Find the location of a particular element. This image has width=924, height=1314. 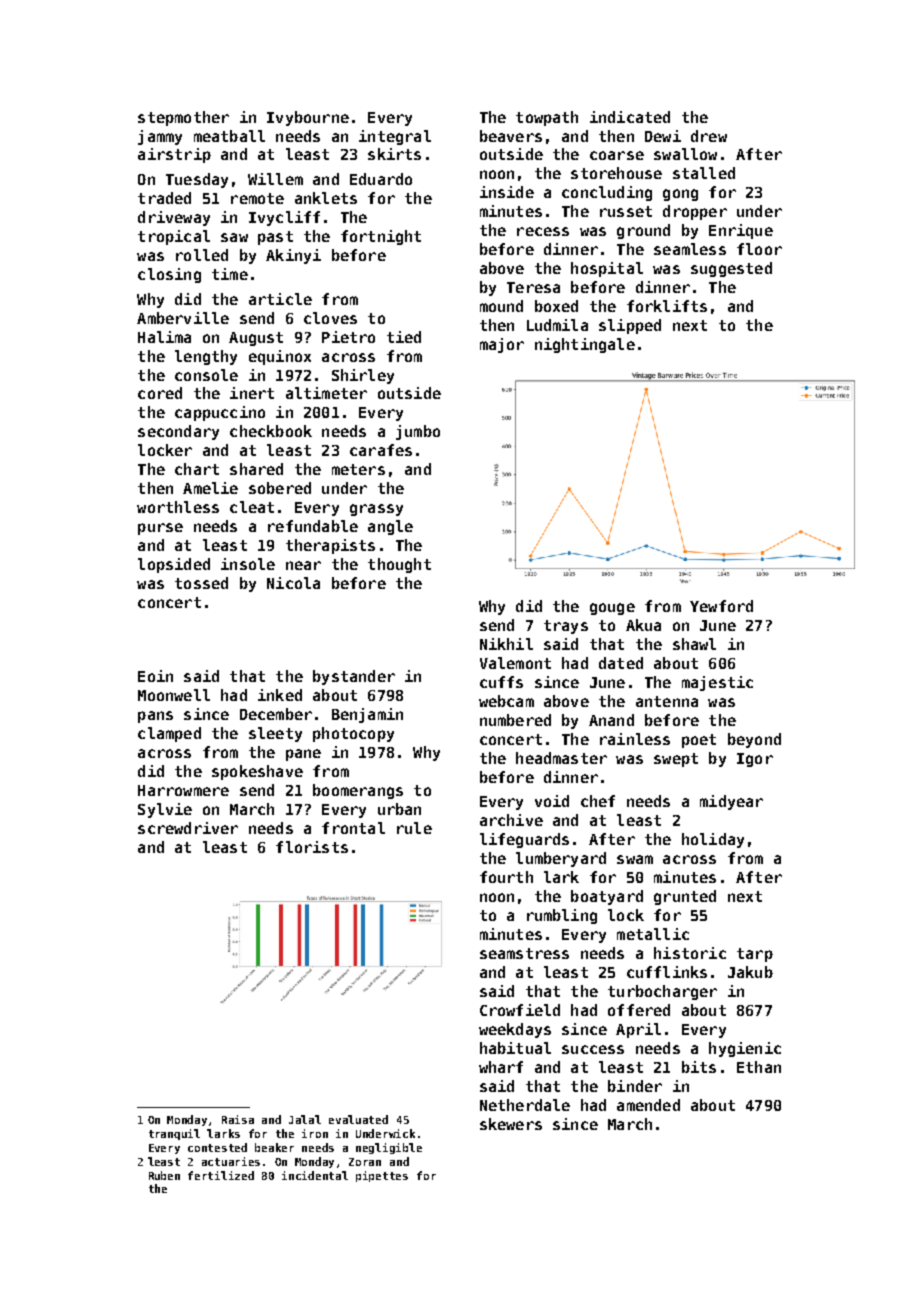

cufflinks is located at coordinates (667, 972).
